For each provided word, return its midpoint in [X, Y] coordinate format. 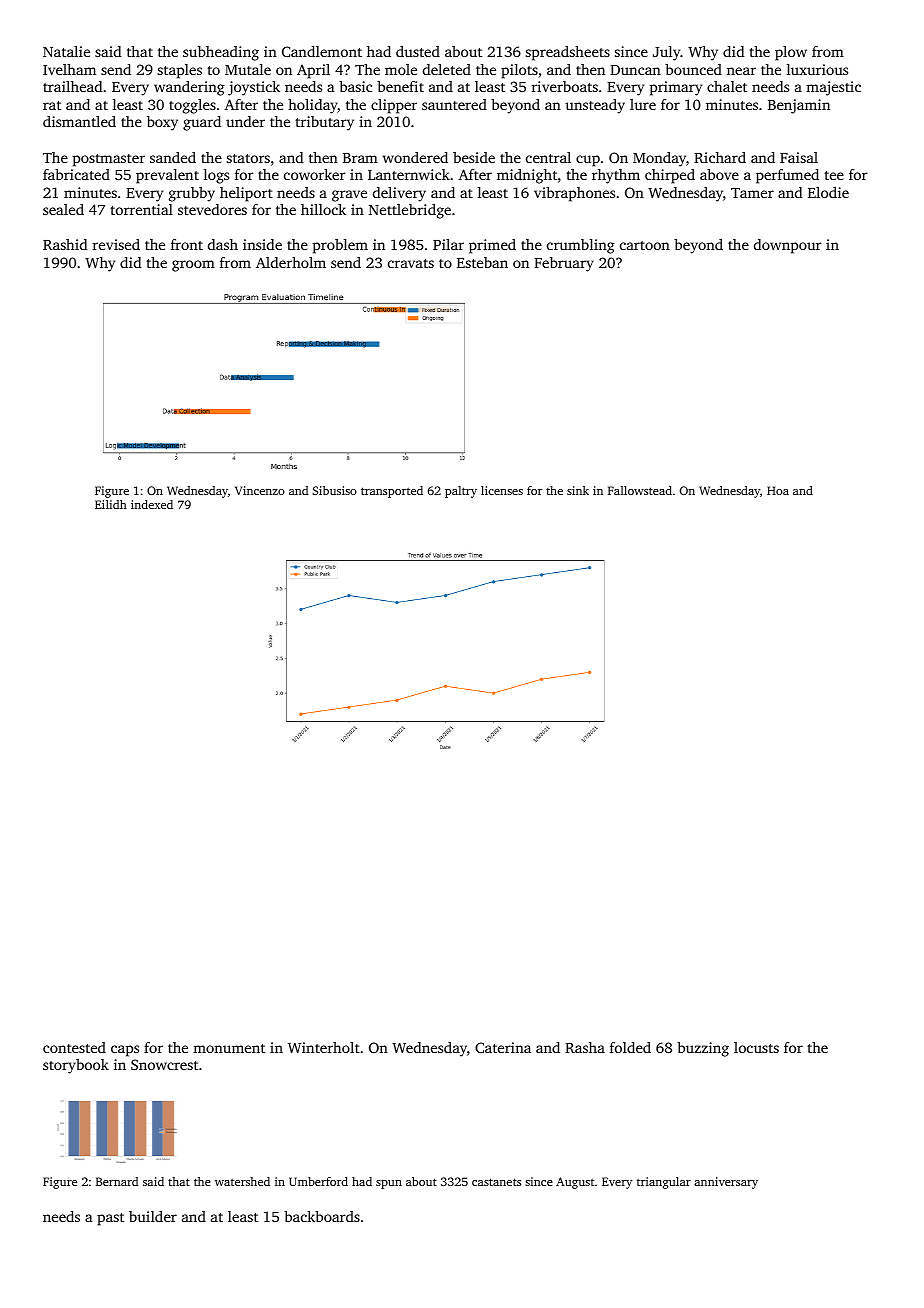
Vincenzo [260, 490]
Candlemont [322, 51]
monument [229, 1048]
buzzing [703, 1049]
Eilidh [111, 504]
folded [630, 1047]
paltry [461, 492]
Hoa [778, 490]
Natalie [66, 51]
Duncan [635, 70]
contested [74, 1047]
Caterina [503, 1047]
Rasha [585, 1047]
